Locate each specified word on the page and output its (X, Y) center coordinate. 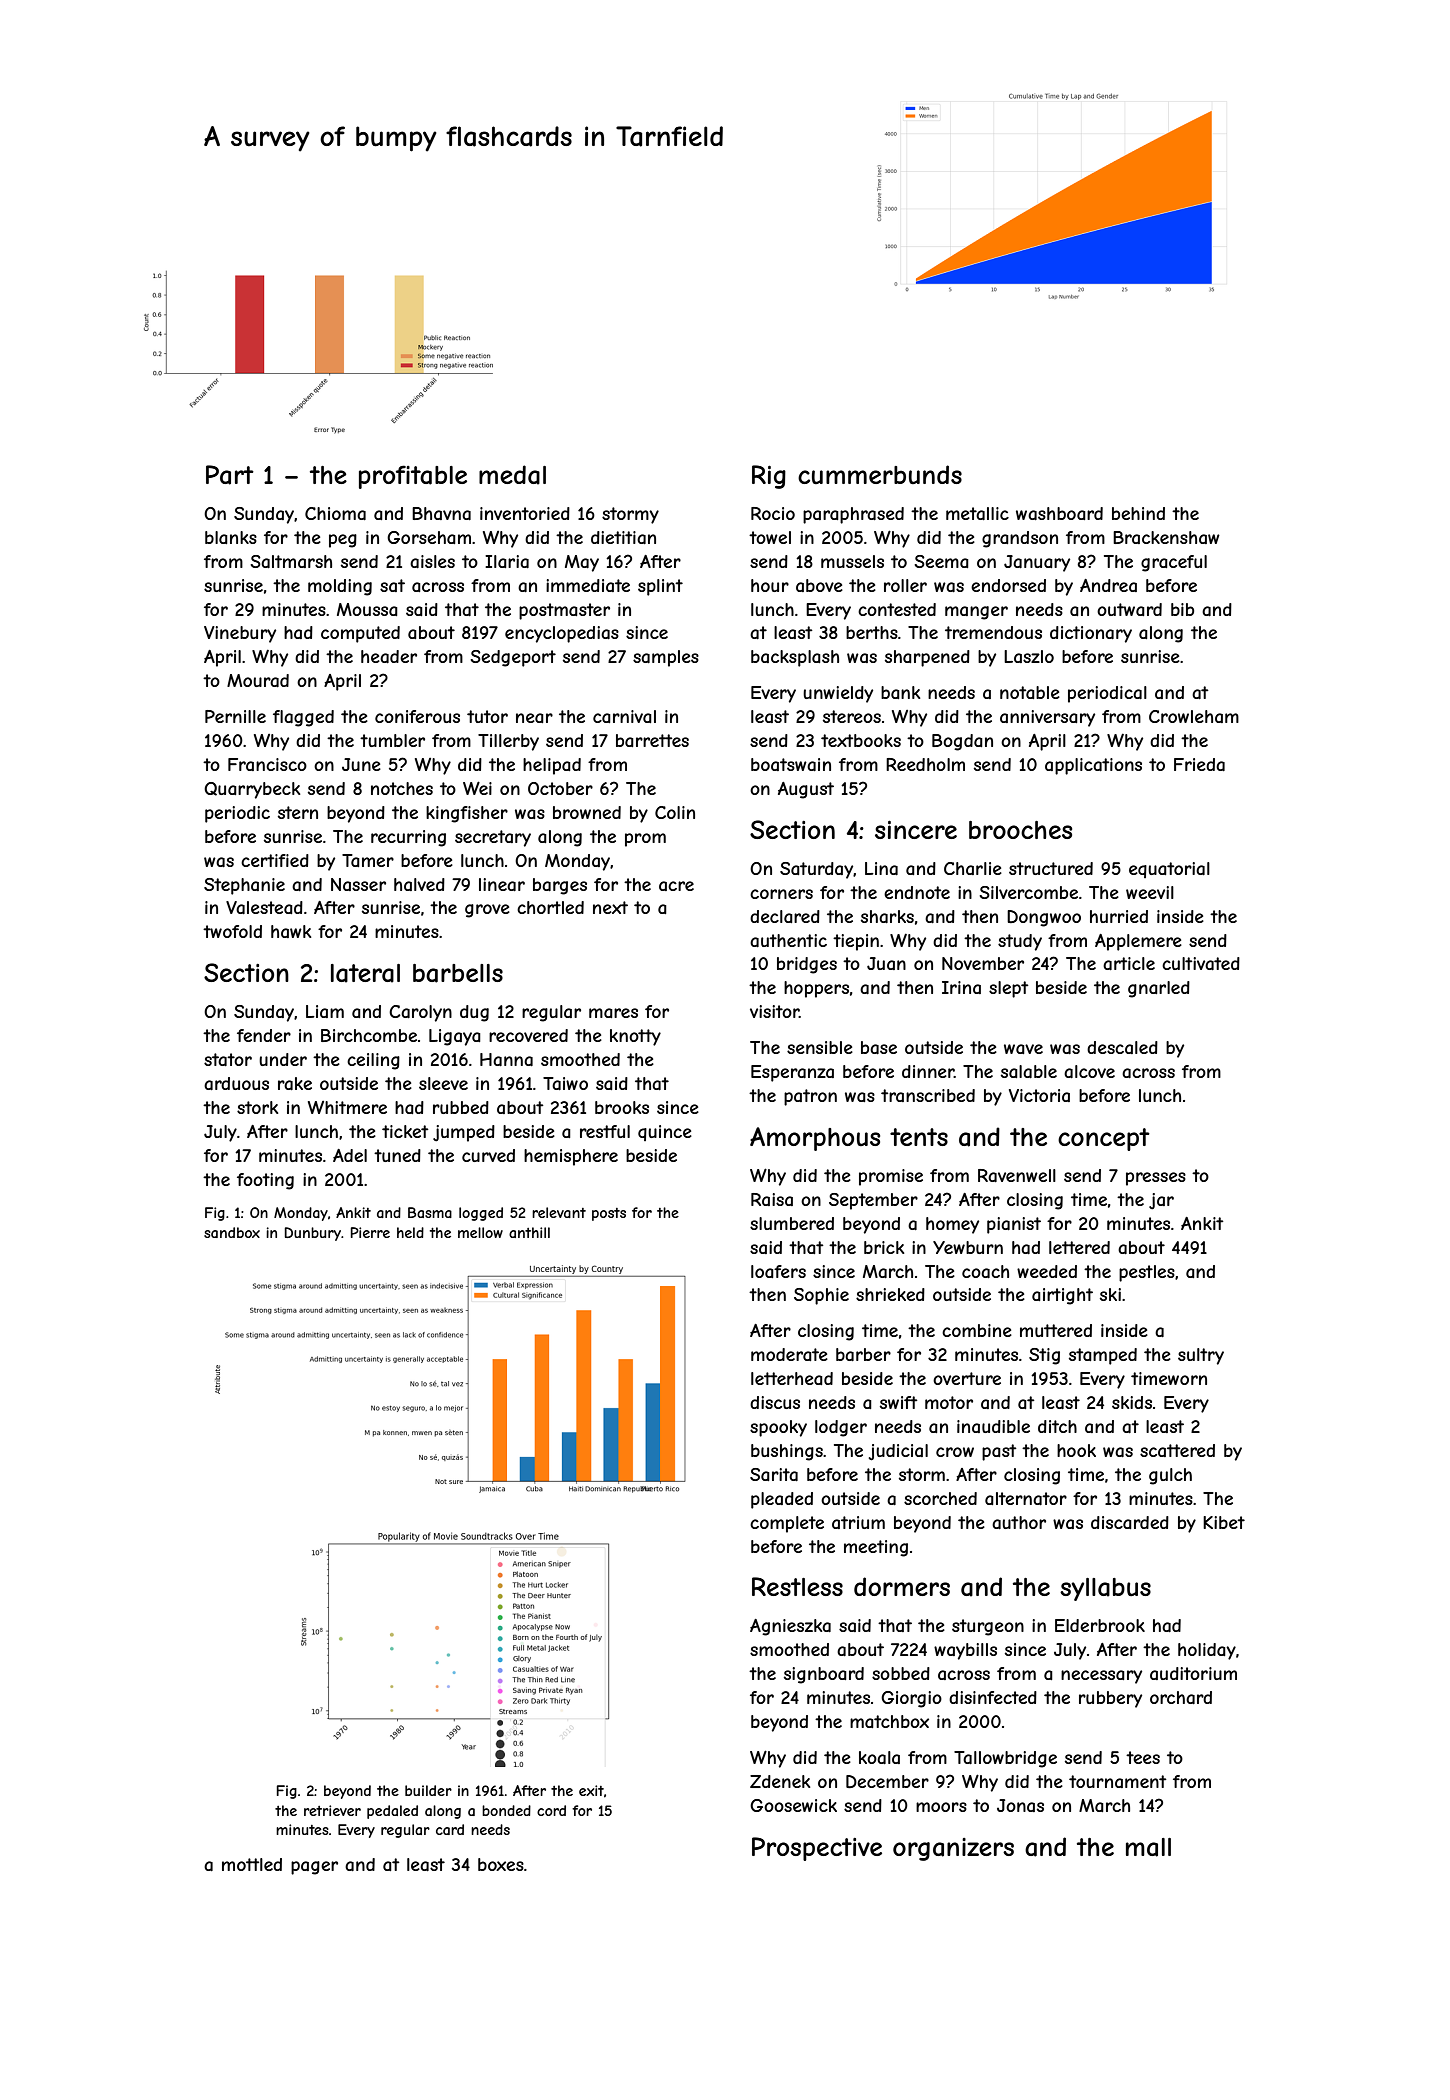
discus (775, 1402)
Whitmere (347, 1107)
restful (605, 1131)
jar (1161, 1201)
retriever (332, 1810)
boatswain (791, 764)
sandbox (232, 1232)
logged (481, 1214)
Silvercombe (1028, 892)
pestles (1147, 1273)
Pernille (235, 716)
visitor (774, 1011)
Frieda (1199, 764)
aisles (432, 561)
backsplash (795, 658)
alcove (1089, 1071)
